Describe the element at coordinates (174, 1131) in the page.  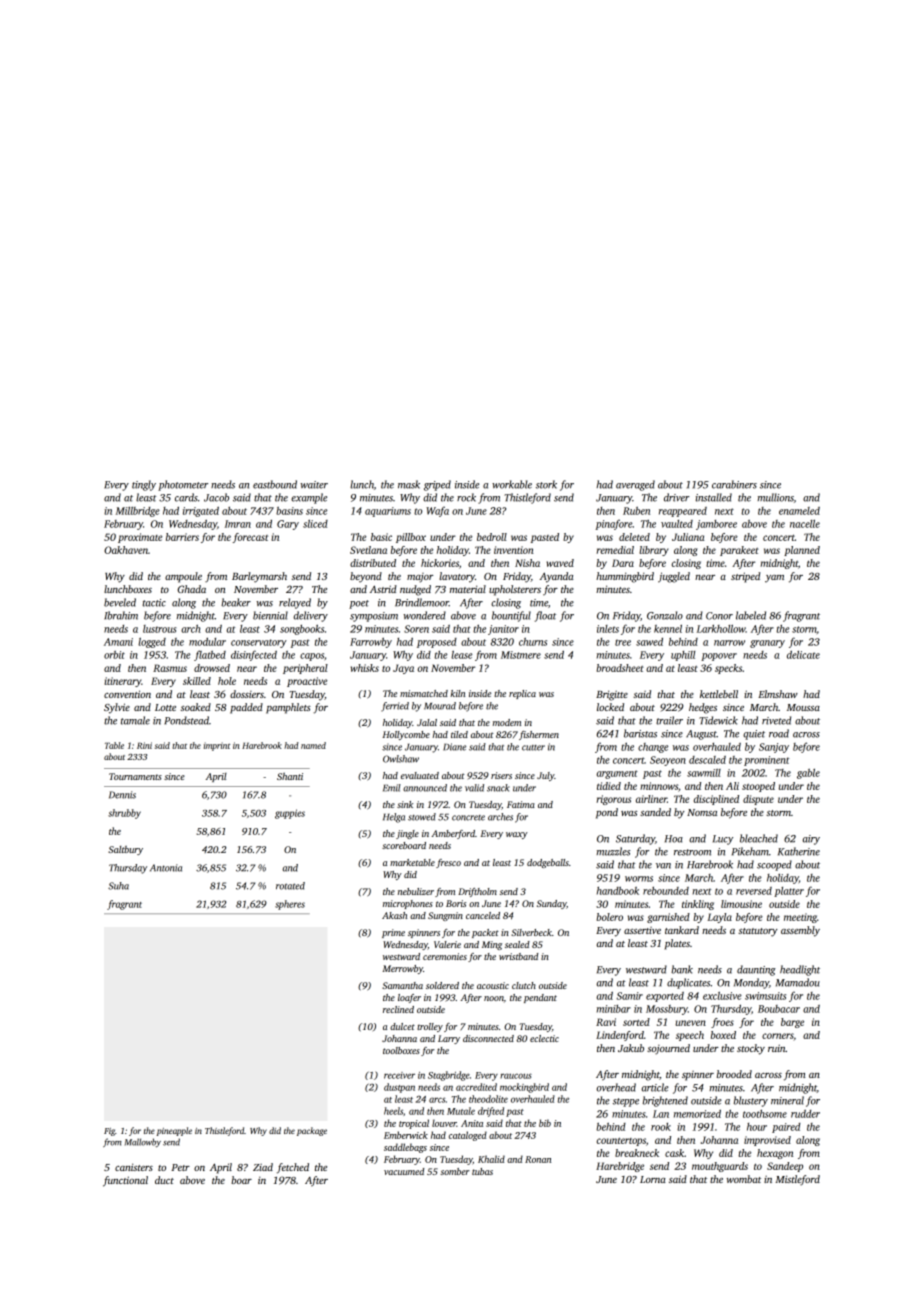
I see `pineapple` at that location.
